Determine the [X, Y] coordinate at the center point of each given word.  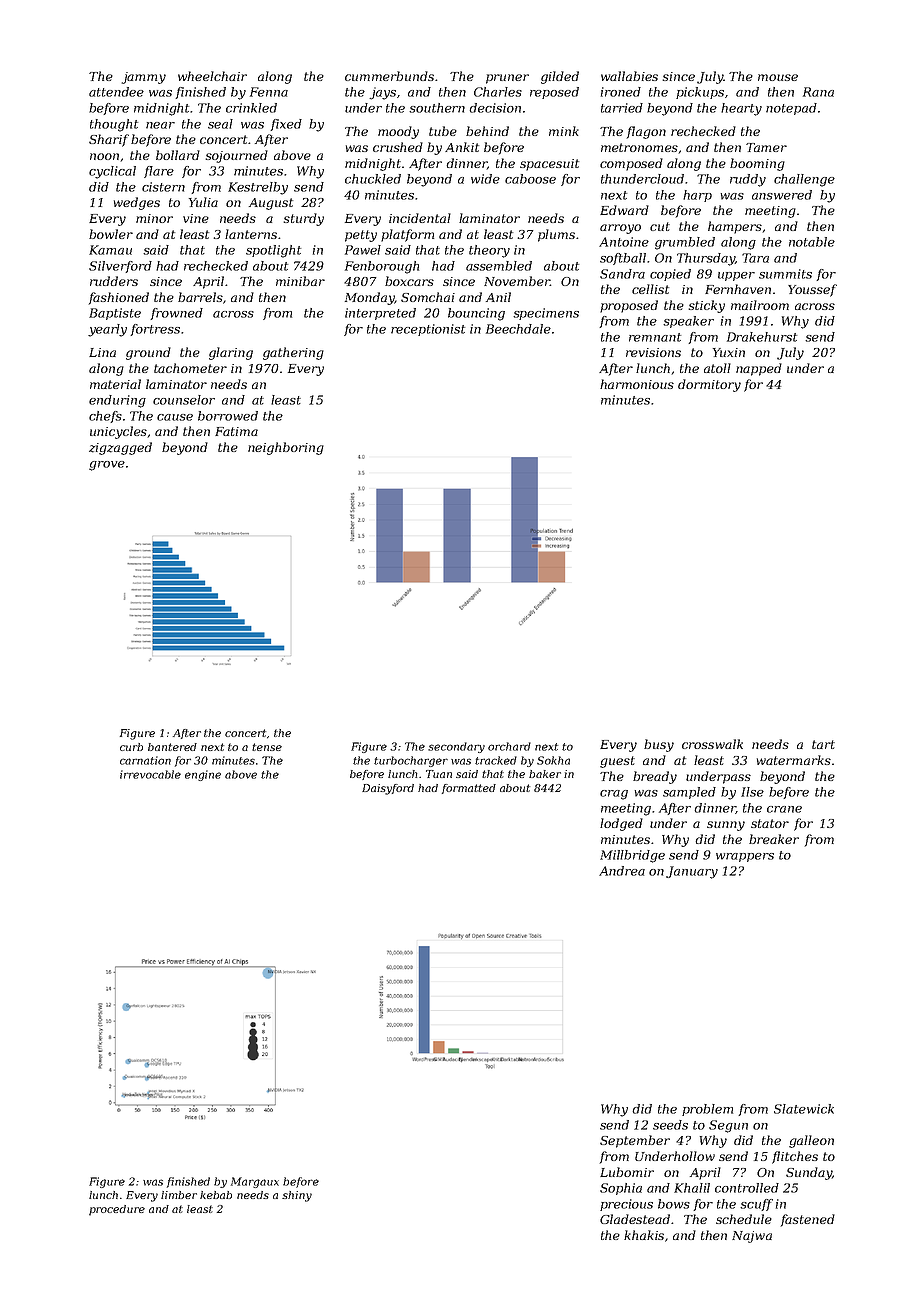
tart [823, 744]
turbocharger [411, 761]
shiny [297, 1196]
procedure [117, 1210]
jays [382, 93]
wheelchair [212, 76]
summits [785, 274]
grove [107, 466]
